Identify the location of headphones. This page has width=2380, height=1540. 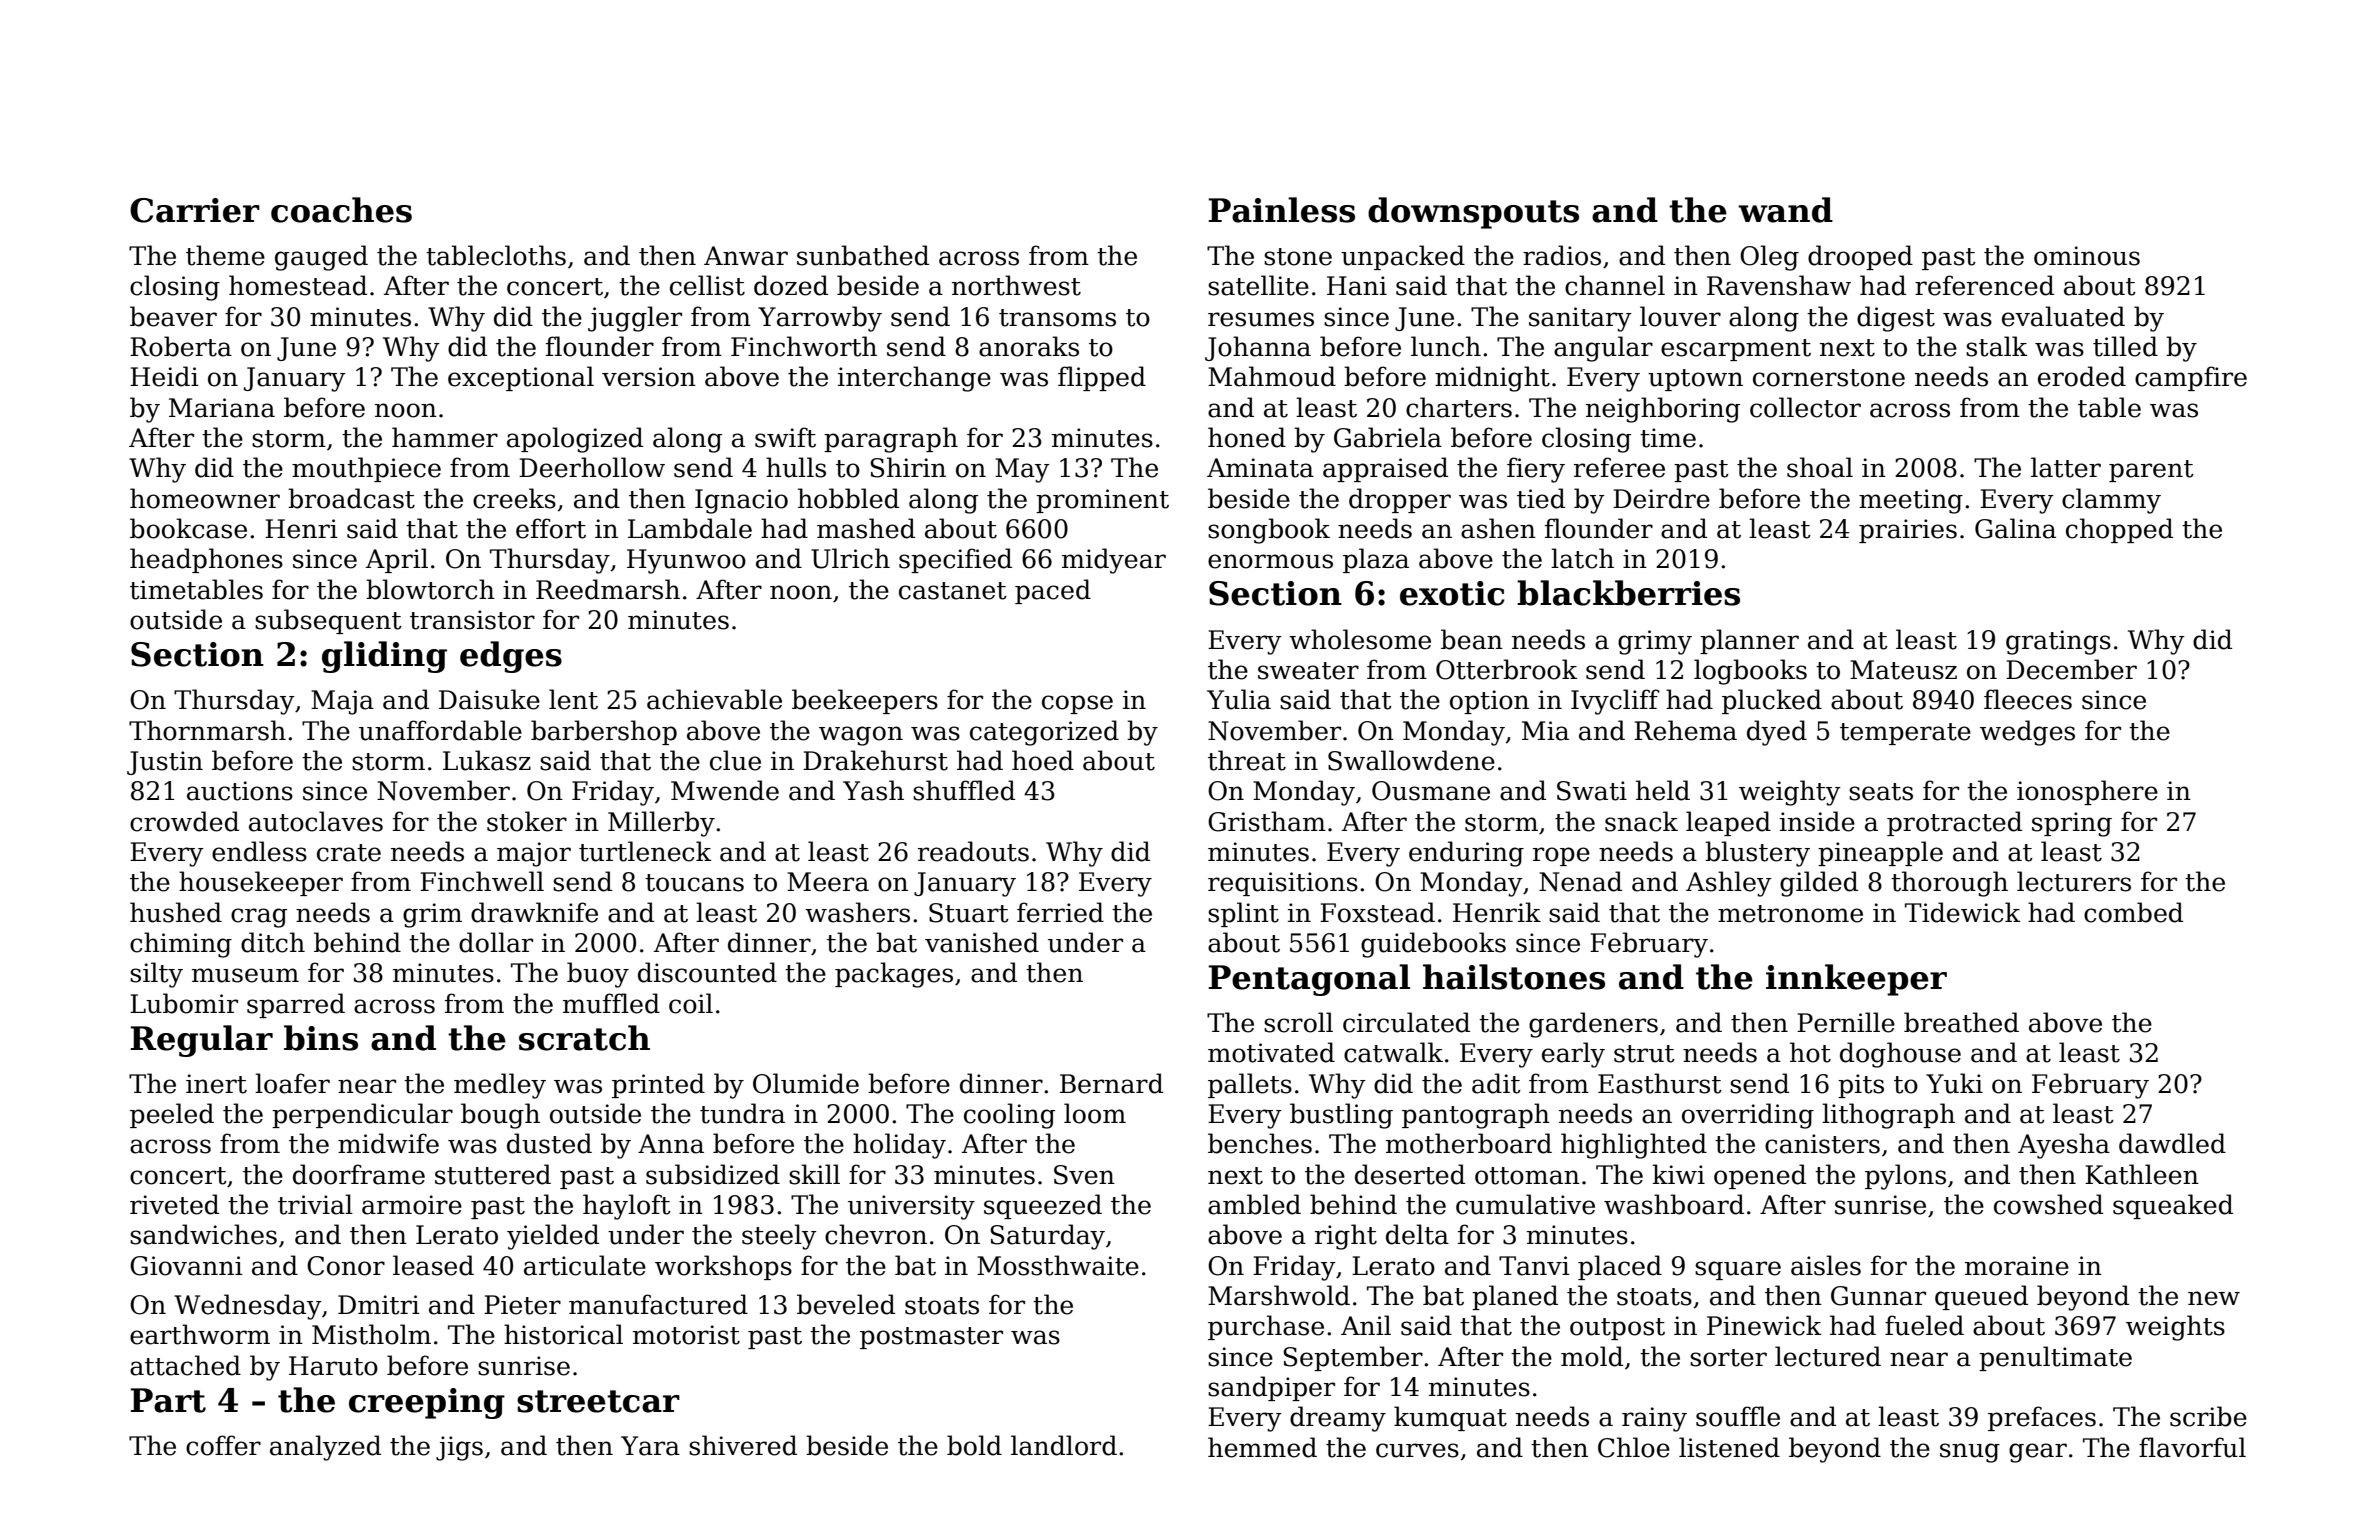
(206, 560).
